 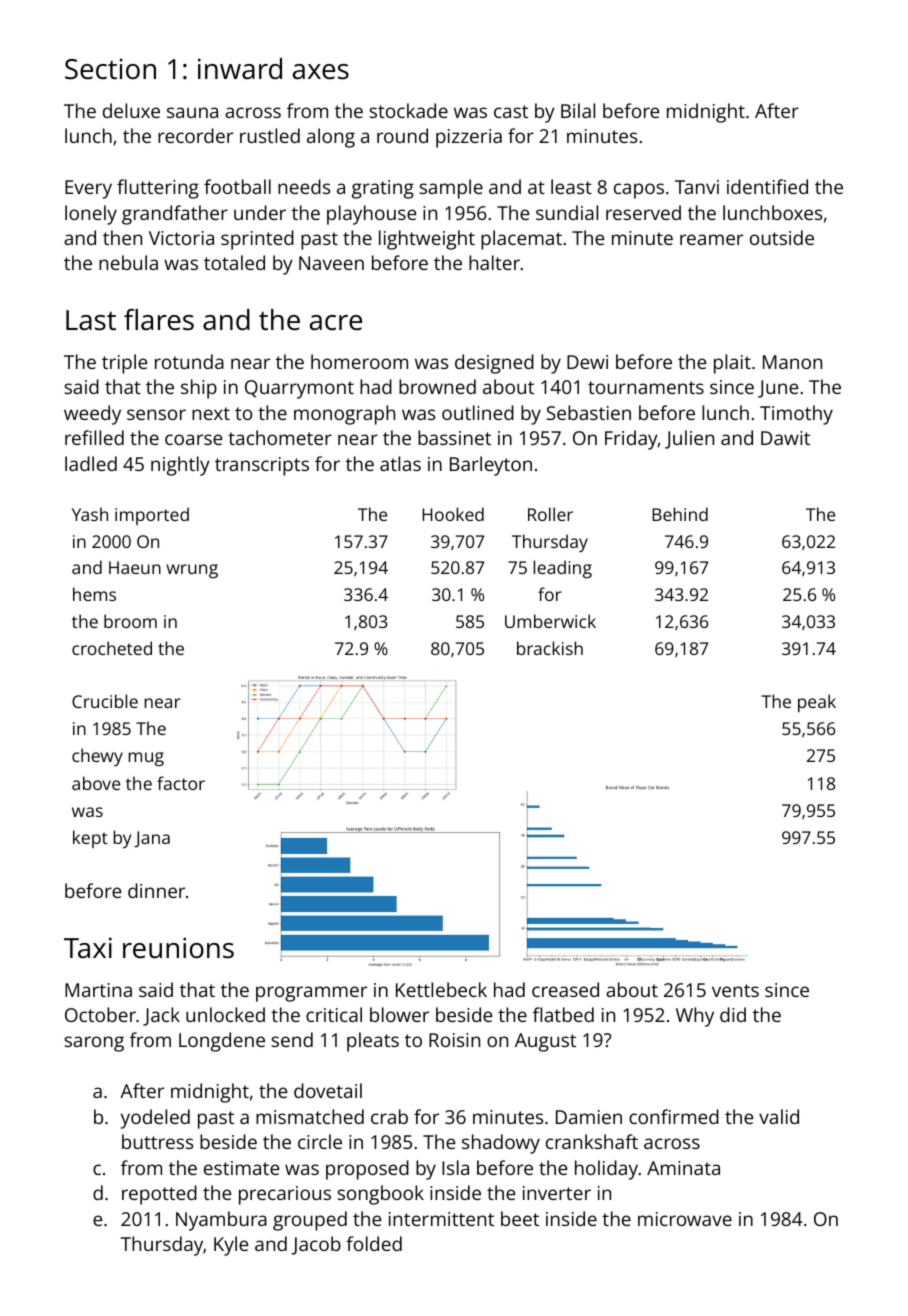 What do you see at coordinates (334, 1014) in the screenshot?
I see `critical` at bounding box center [334, 1014].
